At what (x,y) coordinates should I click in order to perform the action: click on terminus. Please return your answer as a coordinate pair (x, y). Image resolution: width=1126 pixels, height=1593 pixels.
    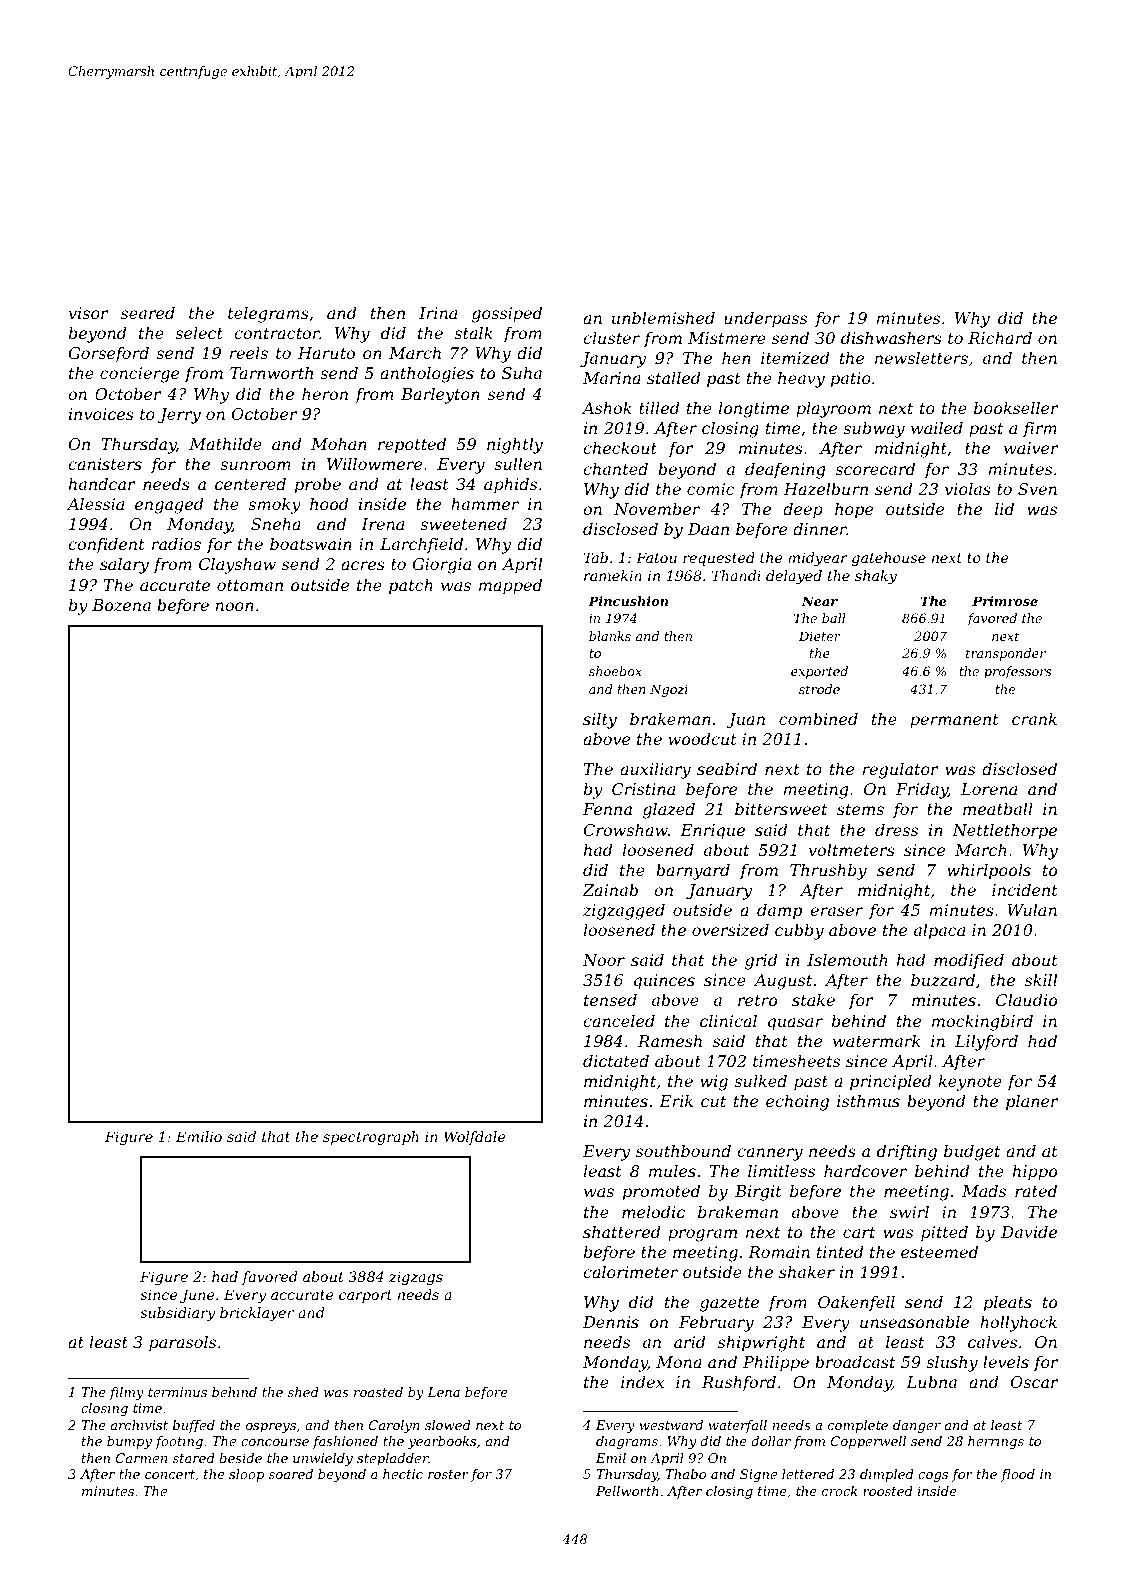
    Looking at the image, I should click on (177, 1392).
